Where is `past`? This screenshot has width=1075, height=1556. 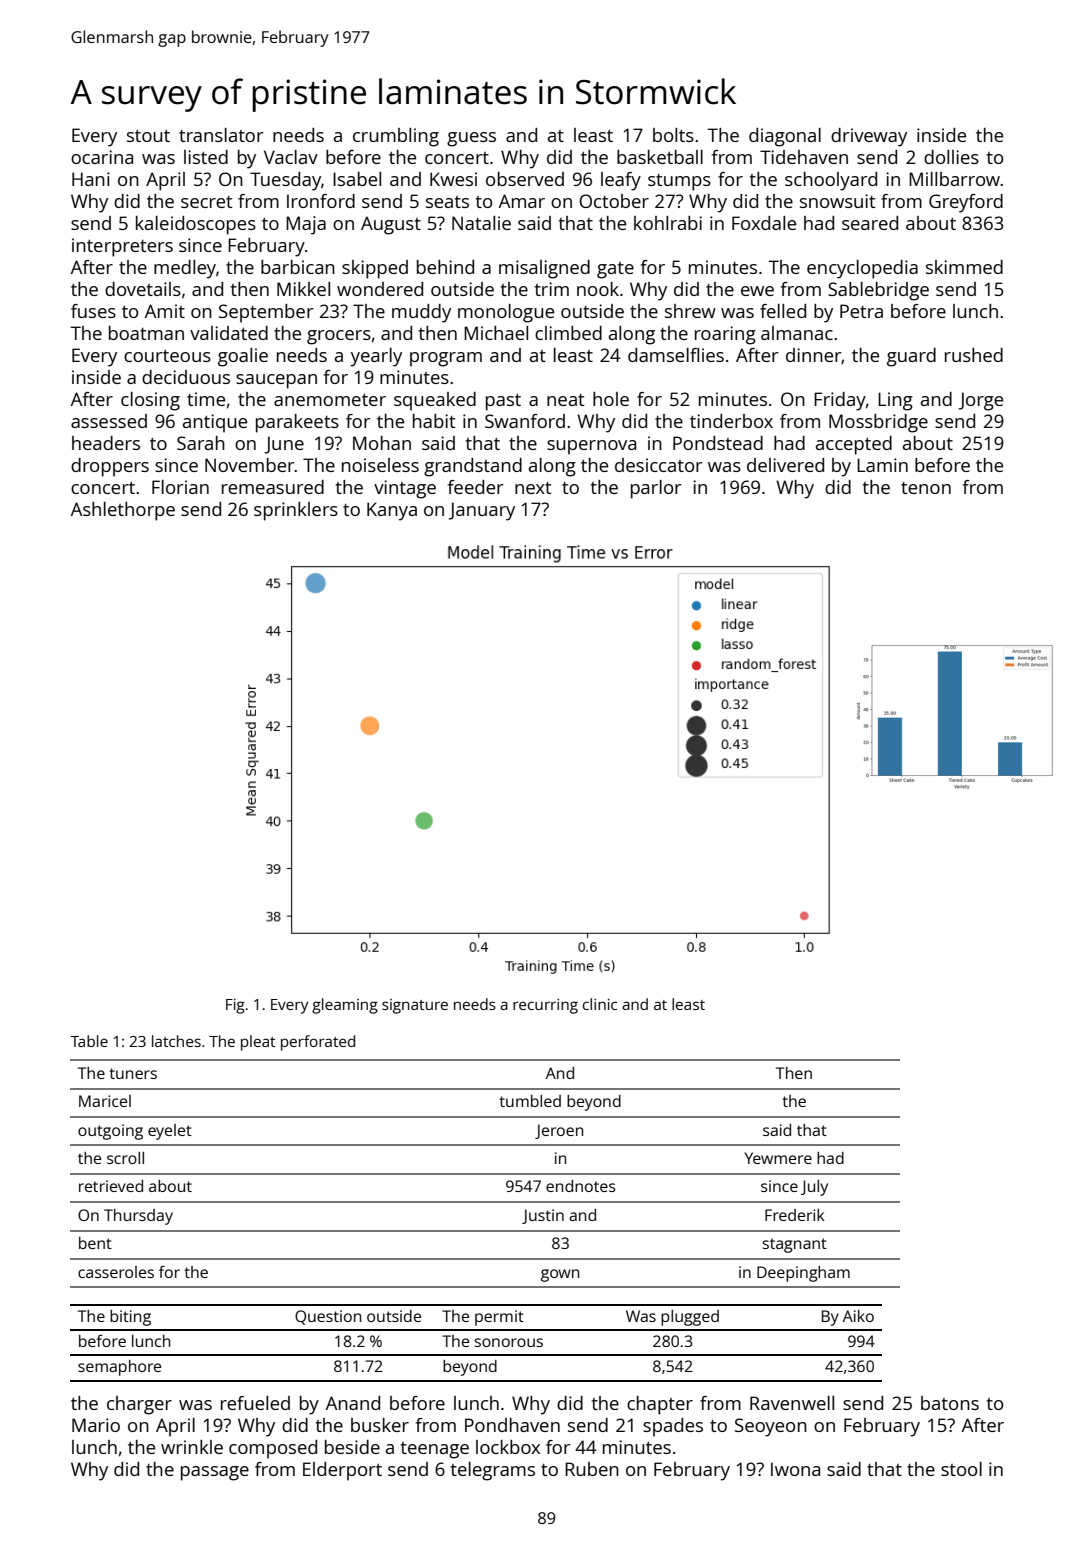
past is located at coordinates (503, 402).
